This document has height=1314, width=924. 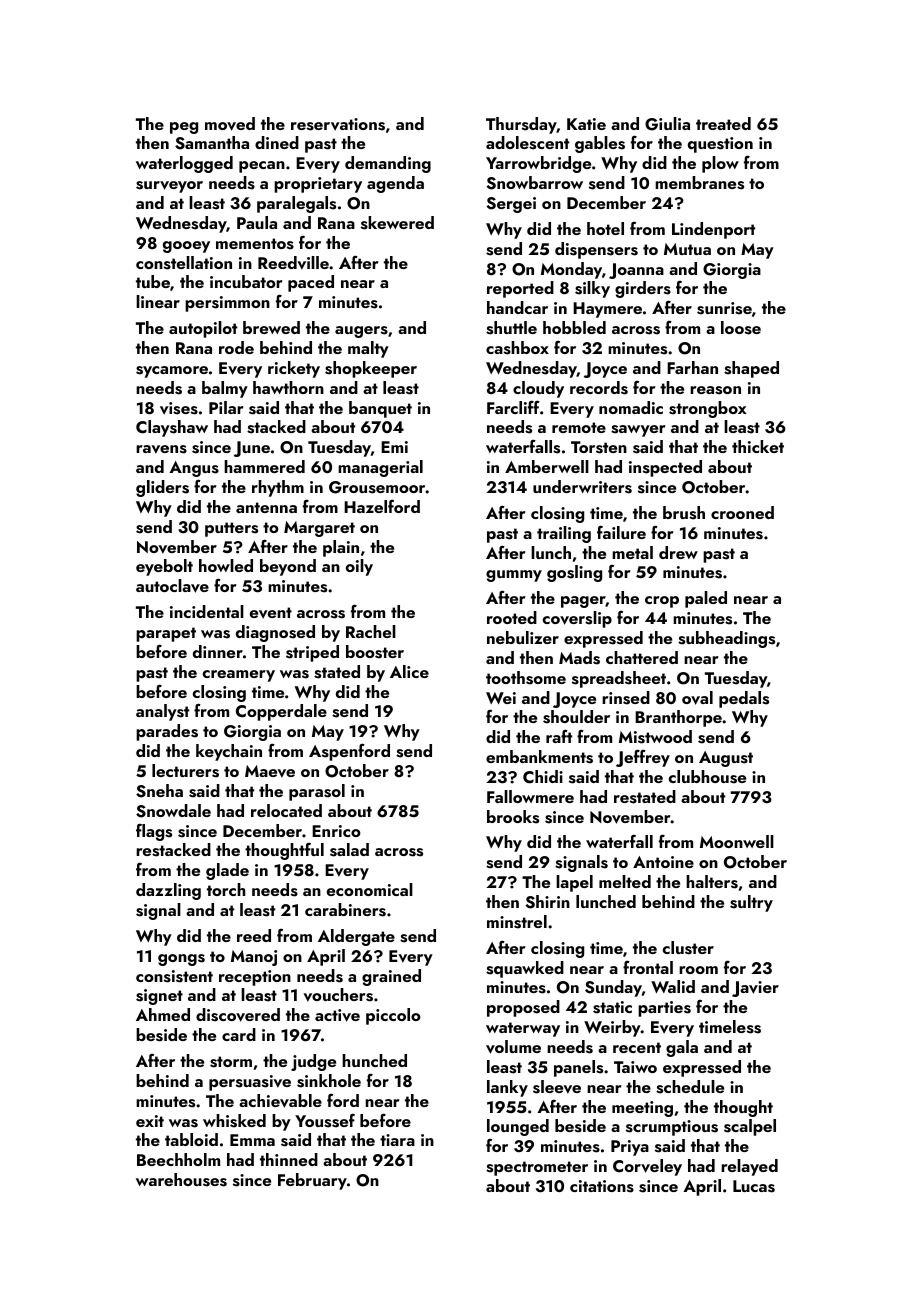 I want to click on pager, so click(x=583, y=602).
